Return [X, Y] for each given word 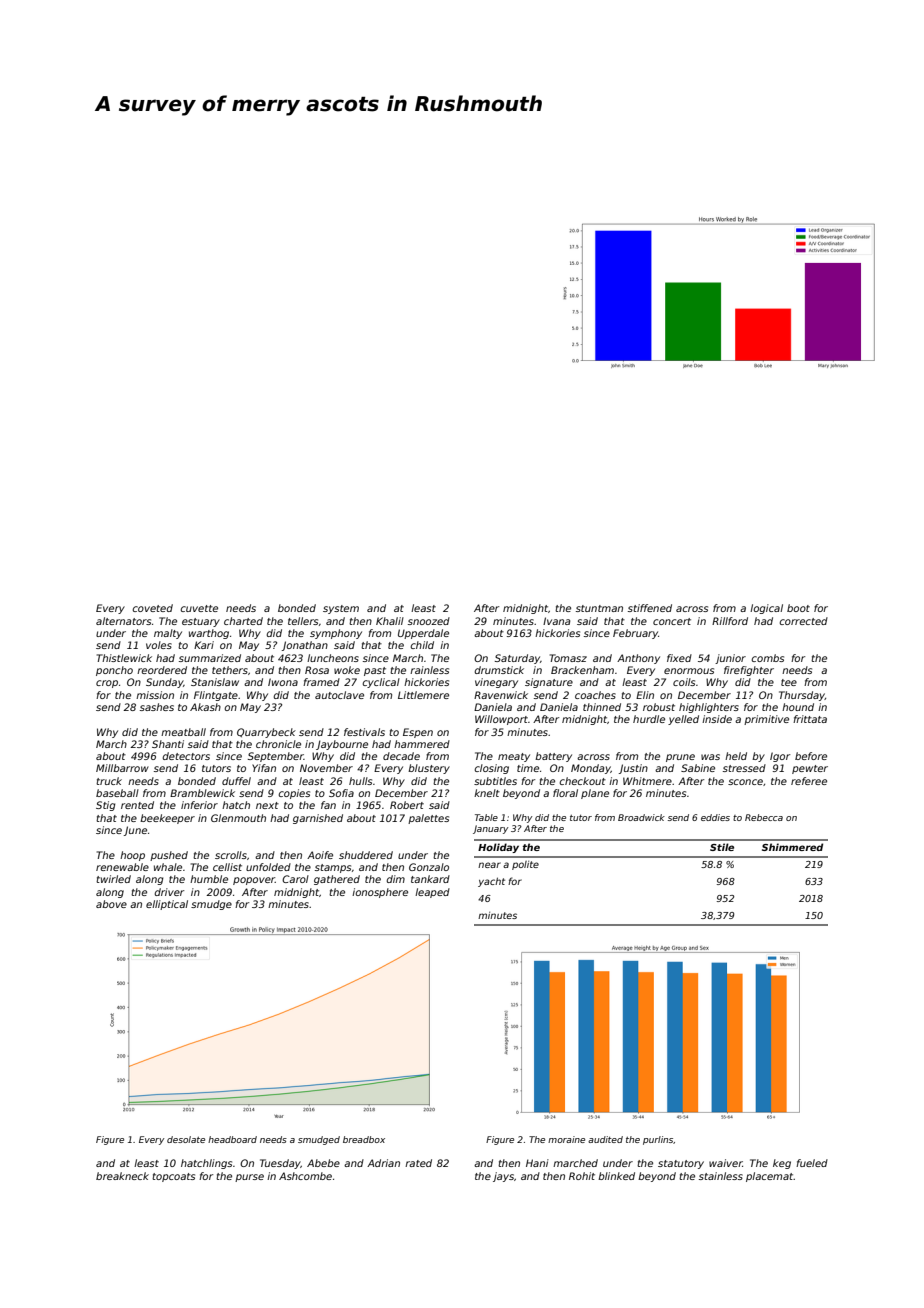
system [341, 609]
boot [798, 608]
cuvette [199, 608]
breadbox [364, 1139]
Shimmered [792, 847]
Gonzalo [429, 867]
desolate [186, 1139]
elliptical [167, 905]
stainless [721, 1176]
